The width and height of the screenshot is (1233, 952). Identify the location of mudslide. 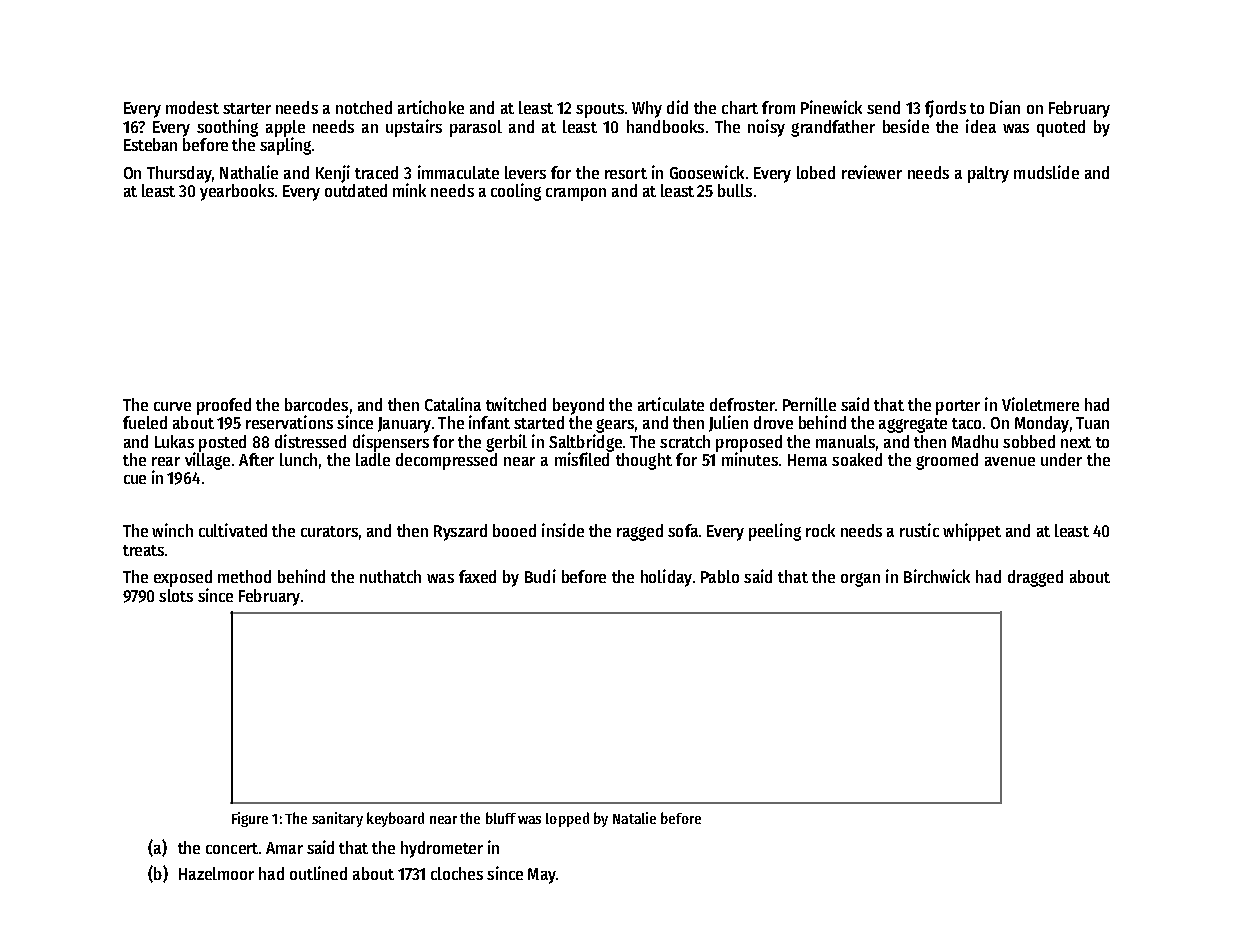
(1046, 172).
